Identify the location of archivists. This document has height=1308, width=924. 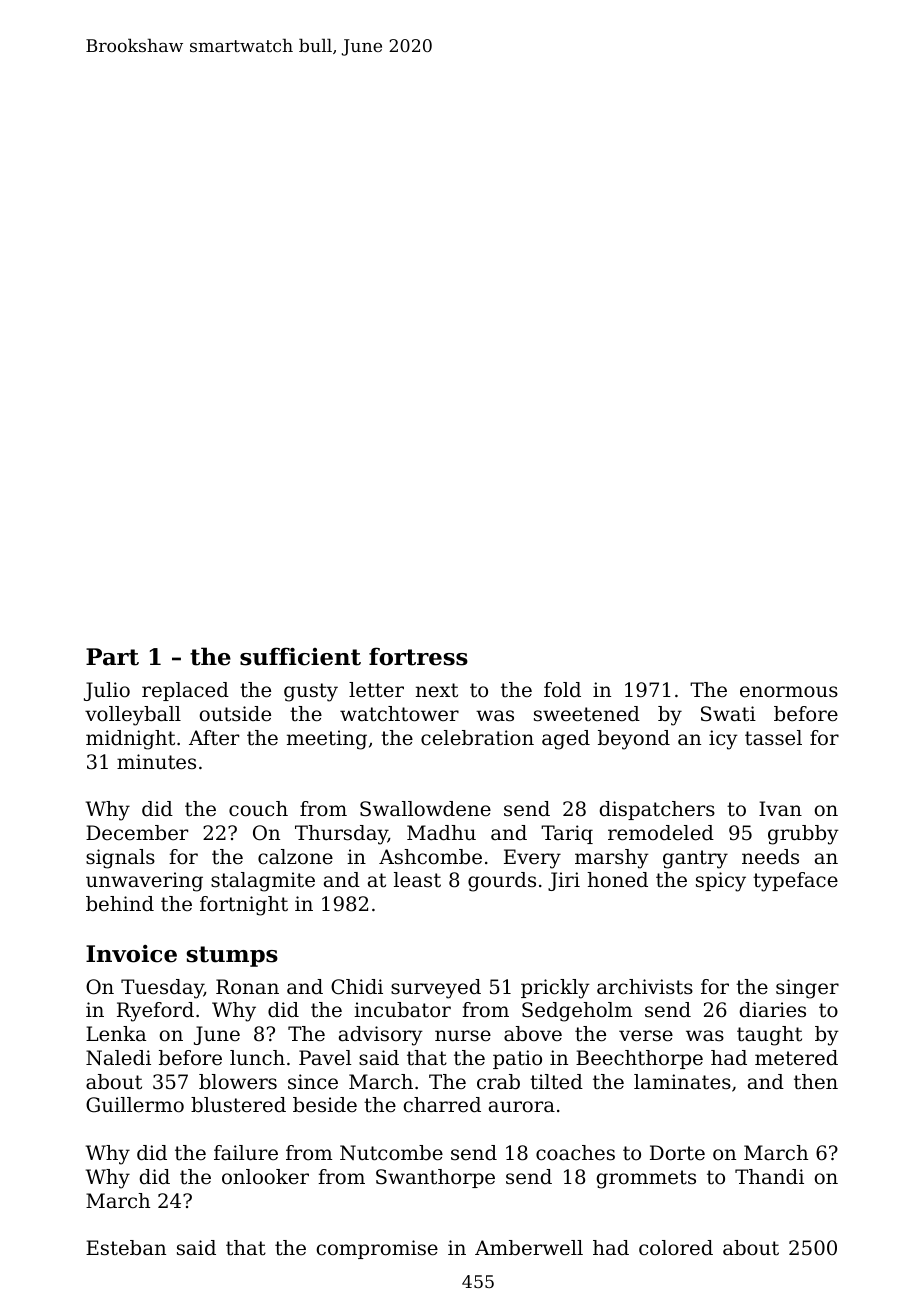
(645, 987).
